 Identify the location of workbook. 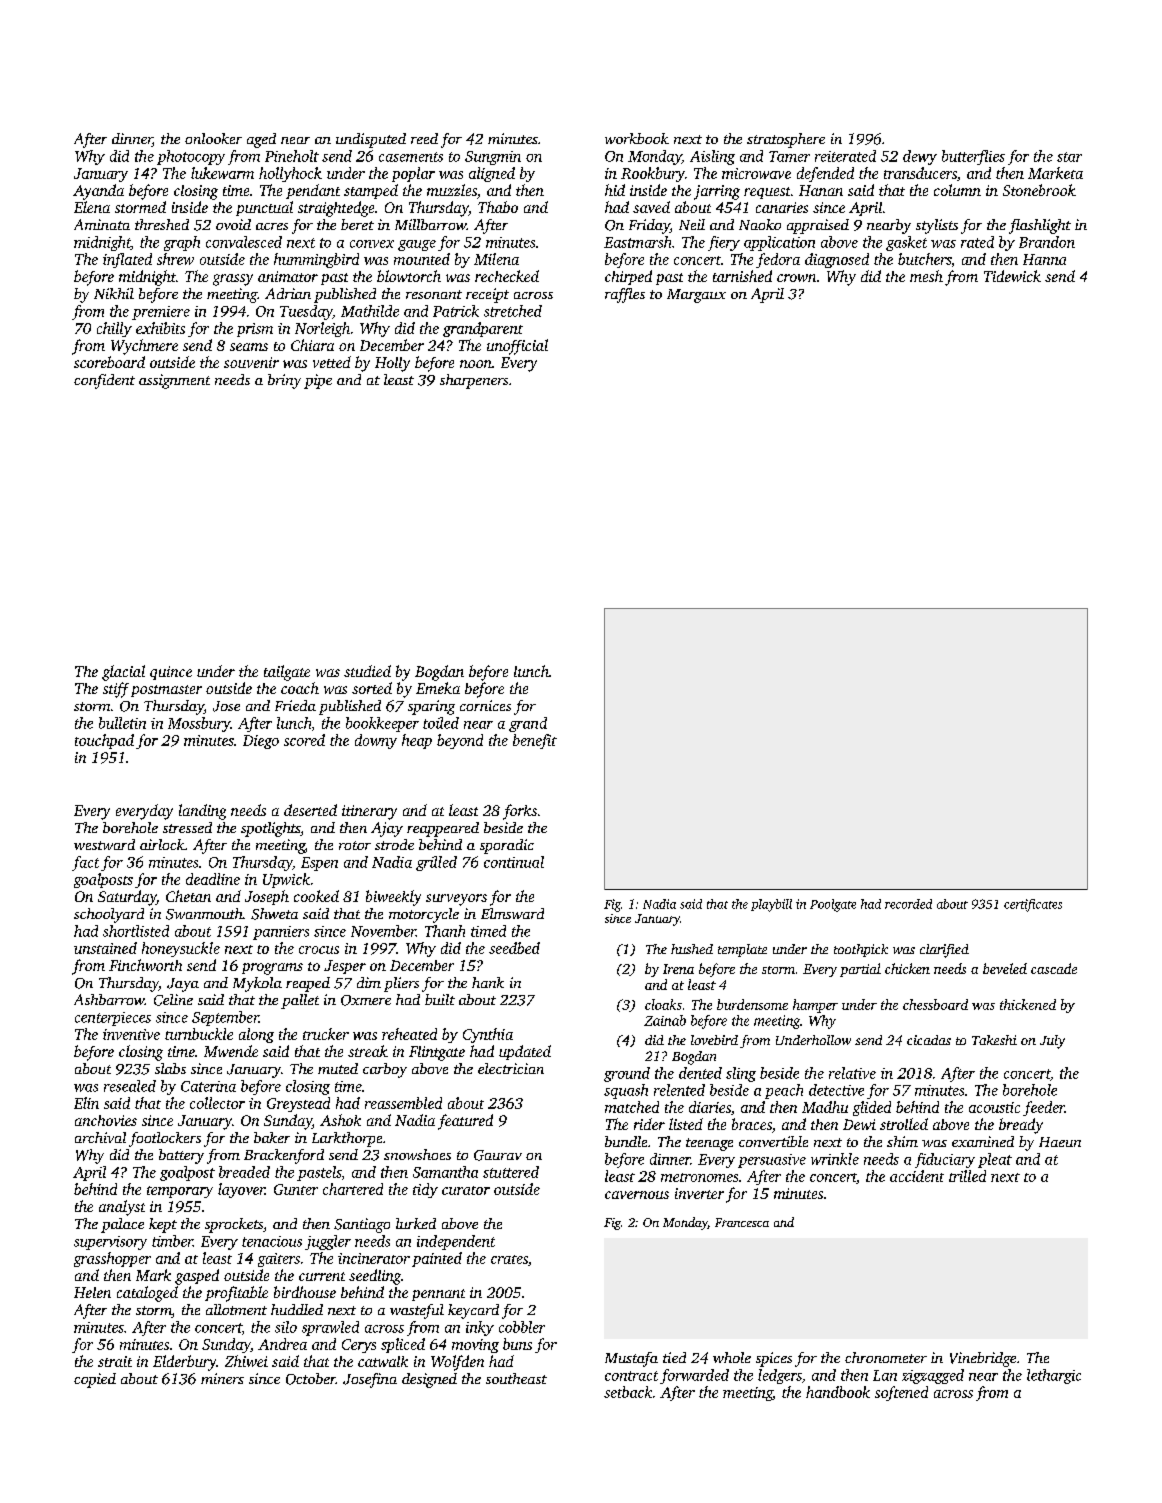
(637, 138).
